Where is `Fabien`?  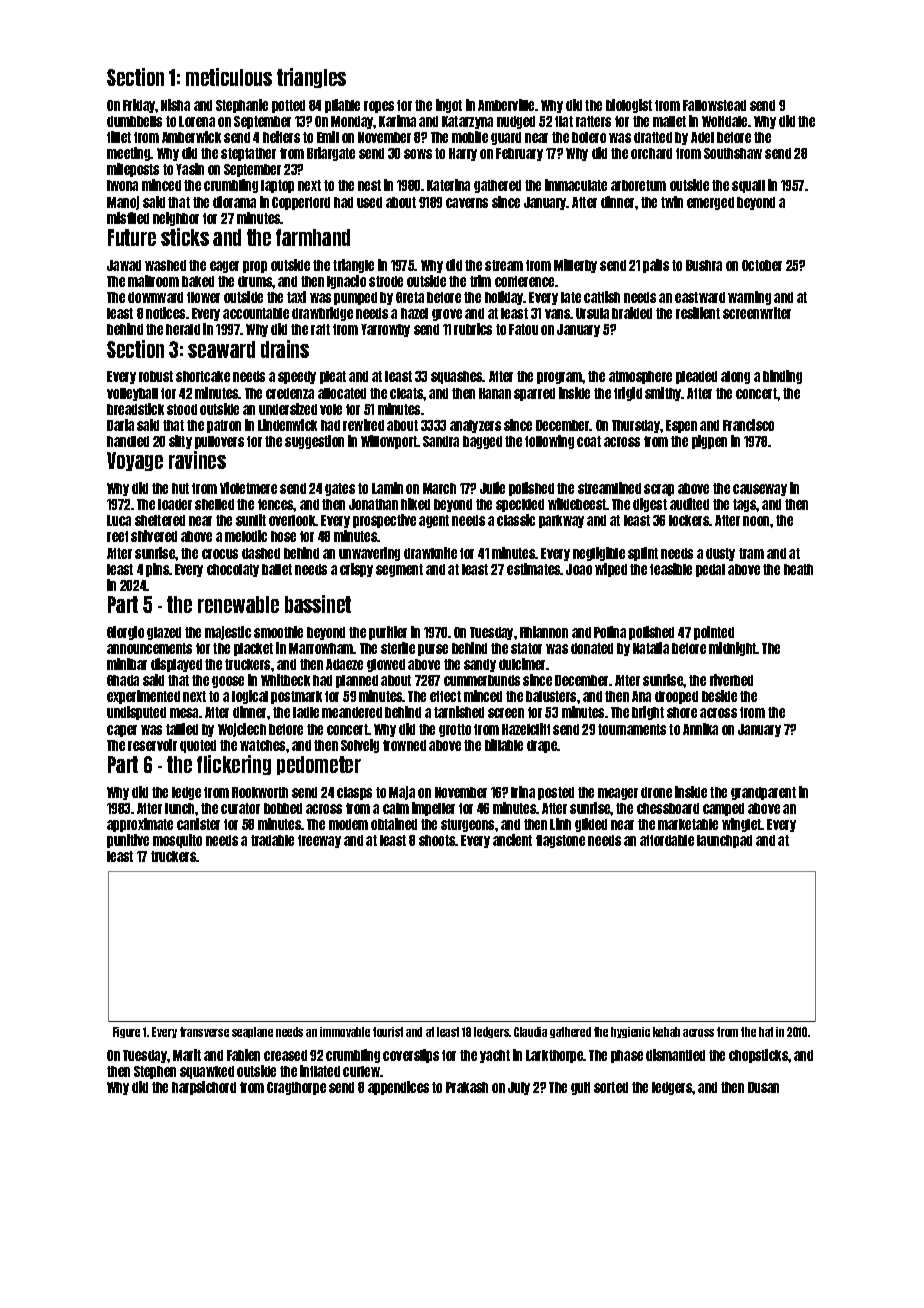
Fabien is located at coordinates (243, 1055).
